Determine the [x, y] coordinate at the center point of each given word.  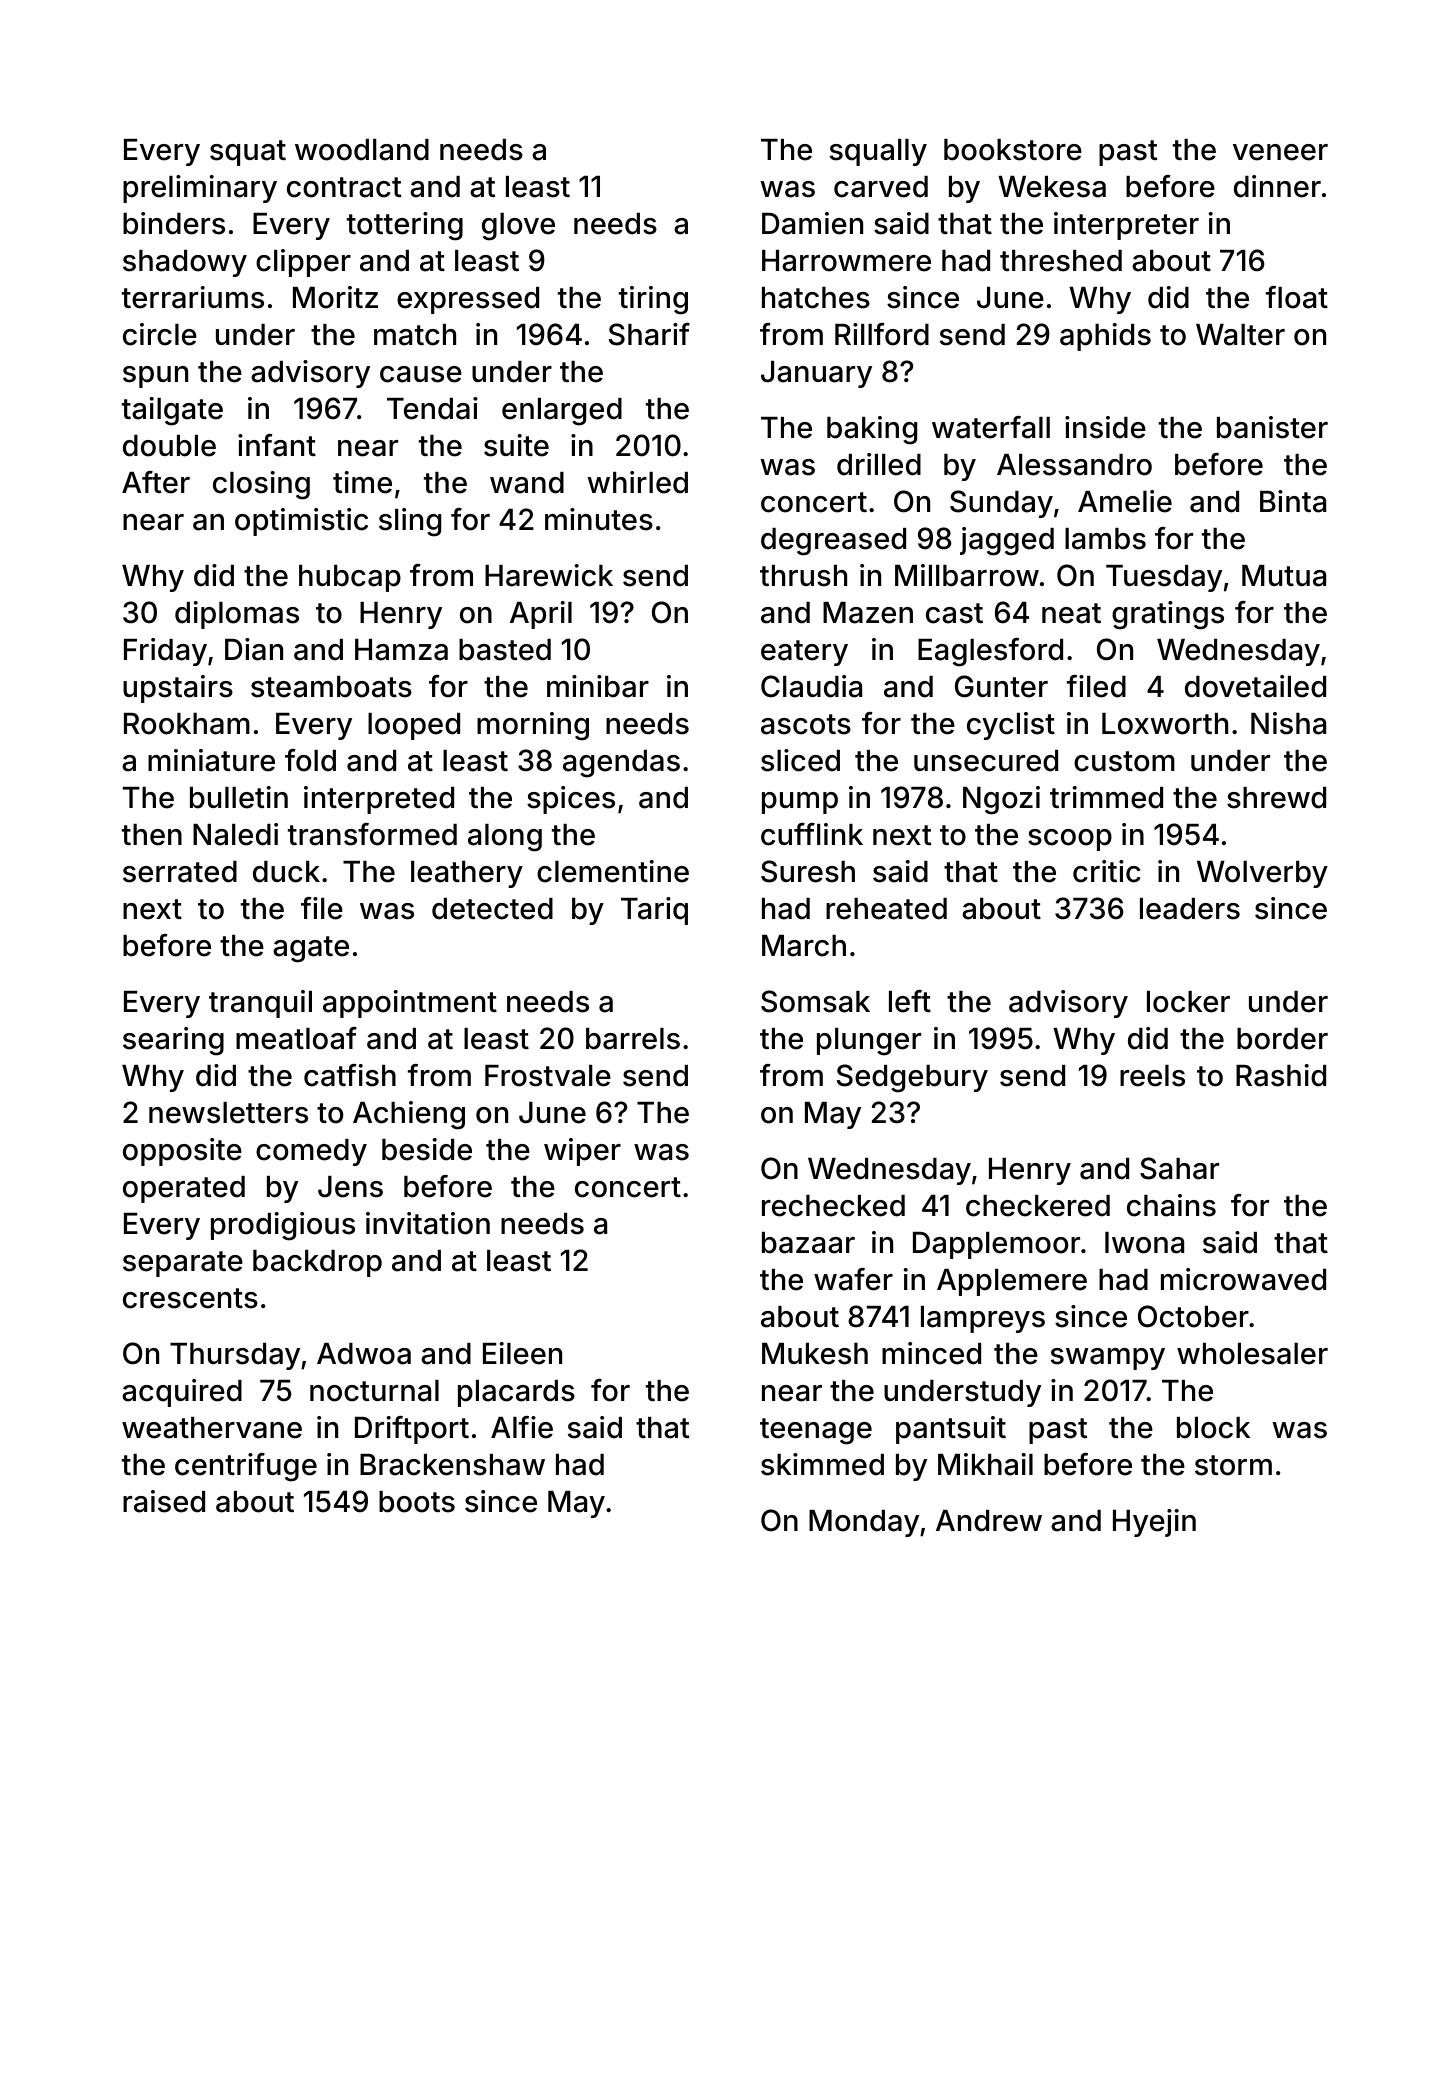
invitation [428, 1223]
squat [248, 153]
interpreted [379, 800]
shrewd [1276, 798]
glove [518, 227]
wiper [582, 1152]
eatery [804, 653]
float [1297, 297]
